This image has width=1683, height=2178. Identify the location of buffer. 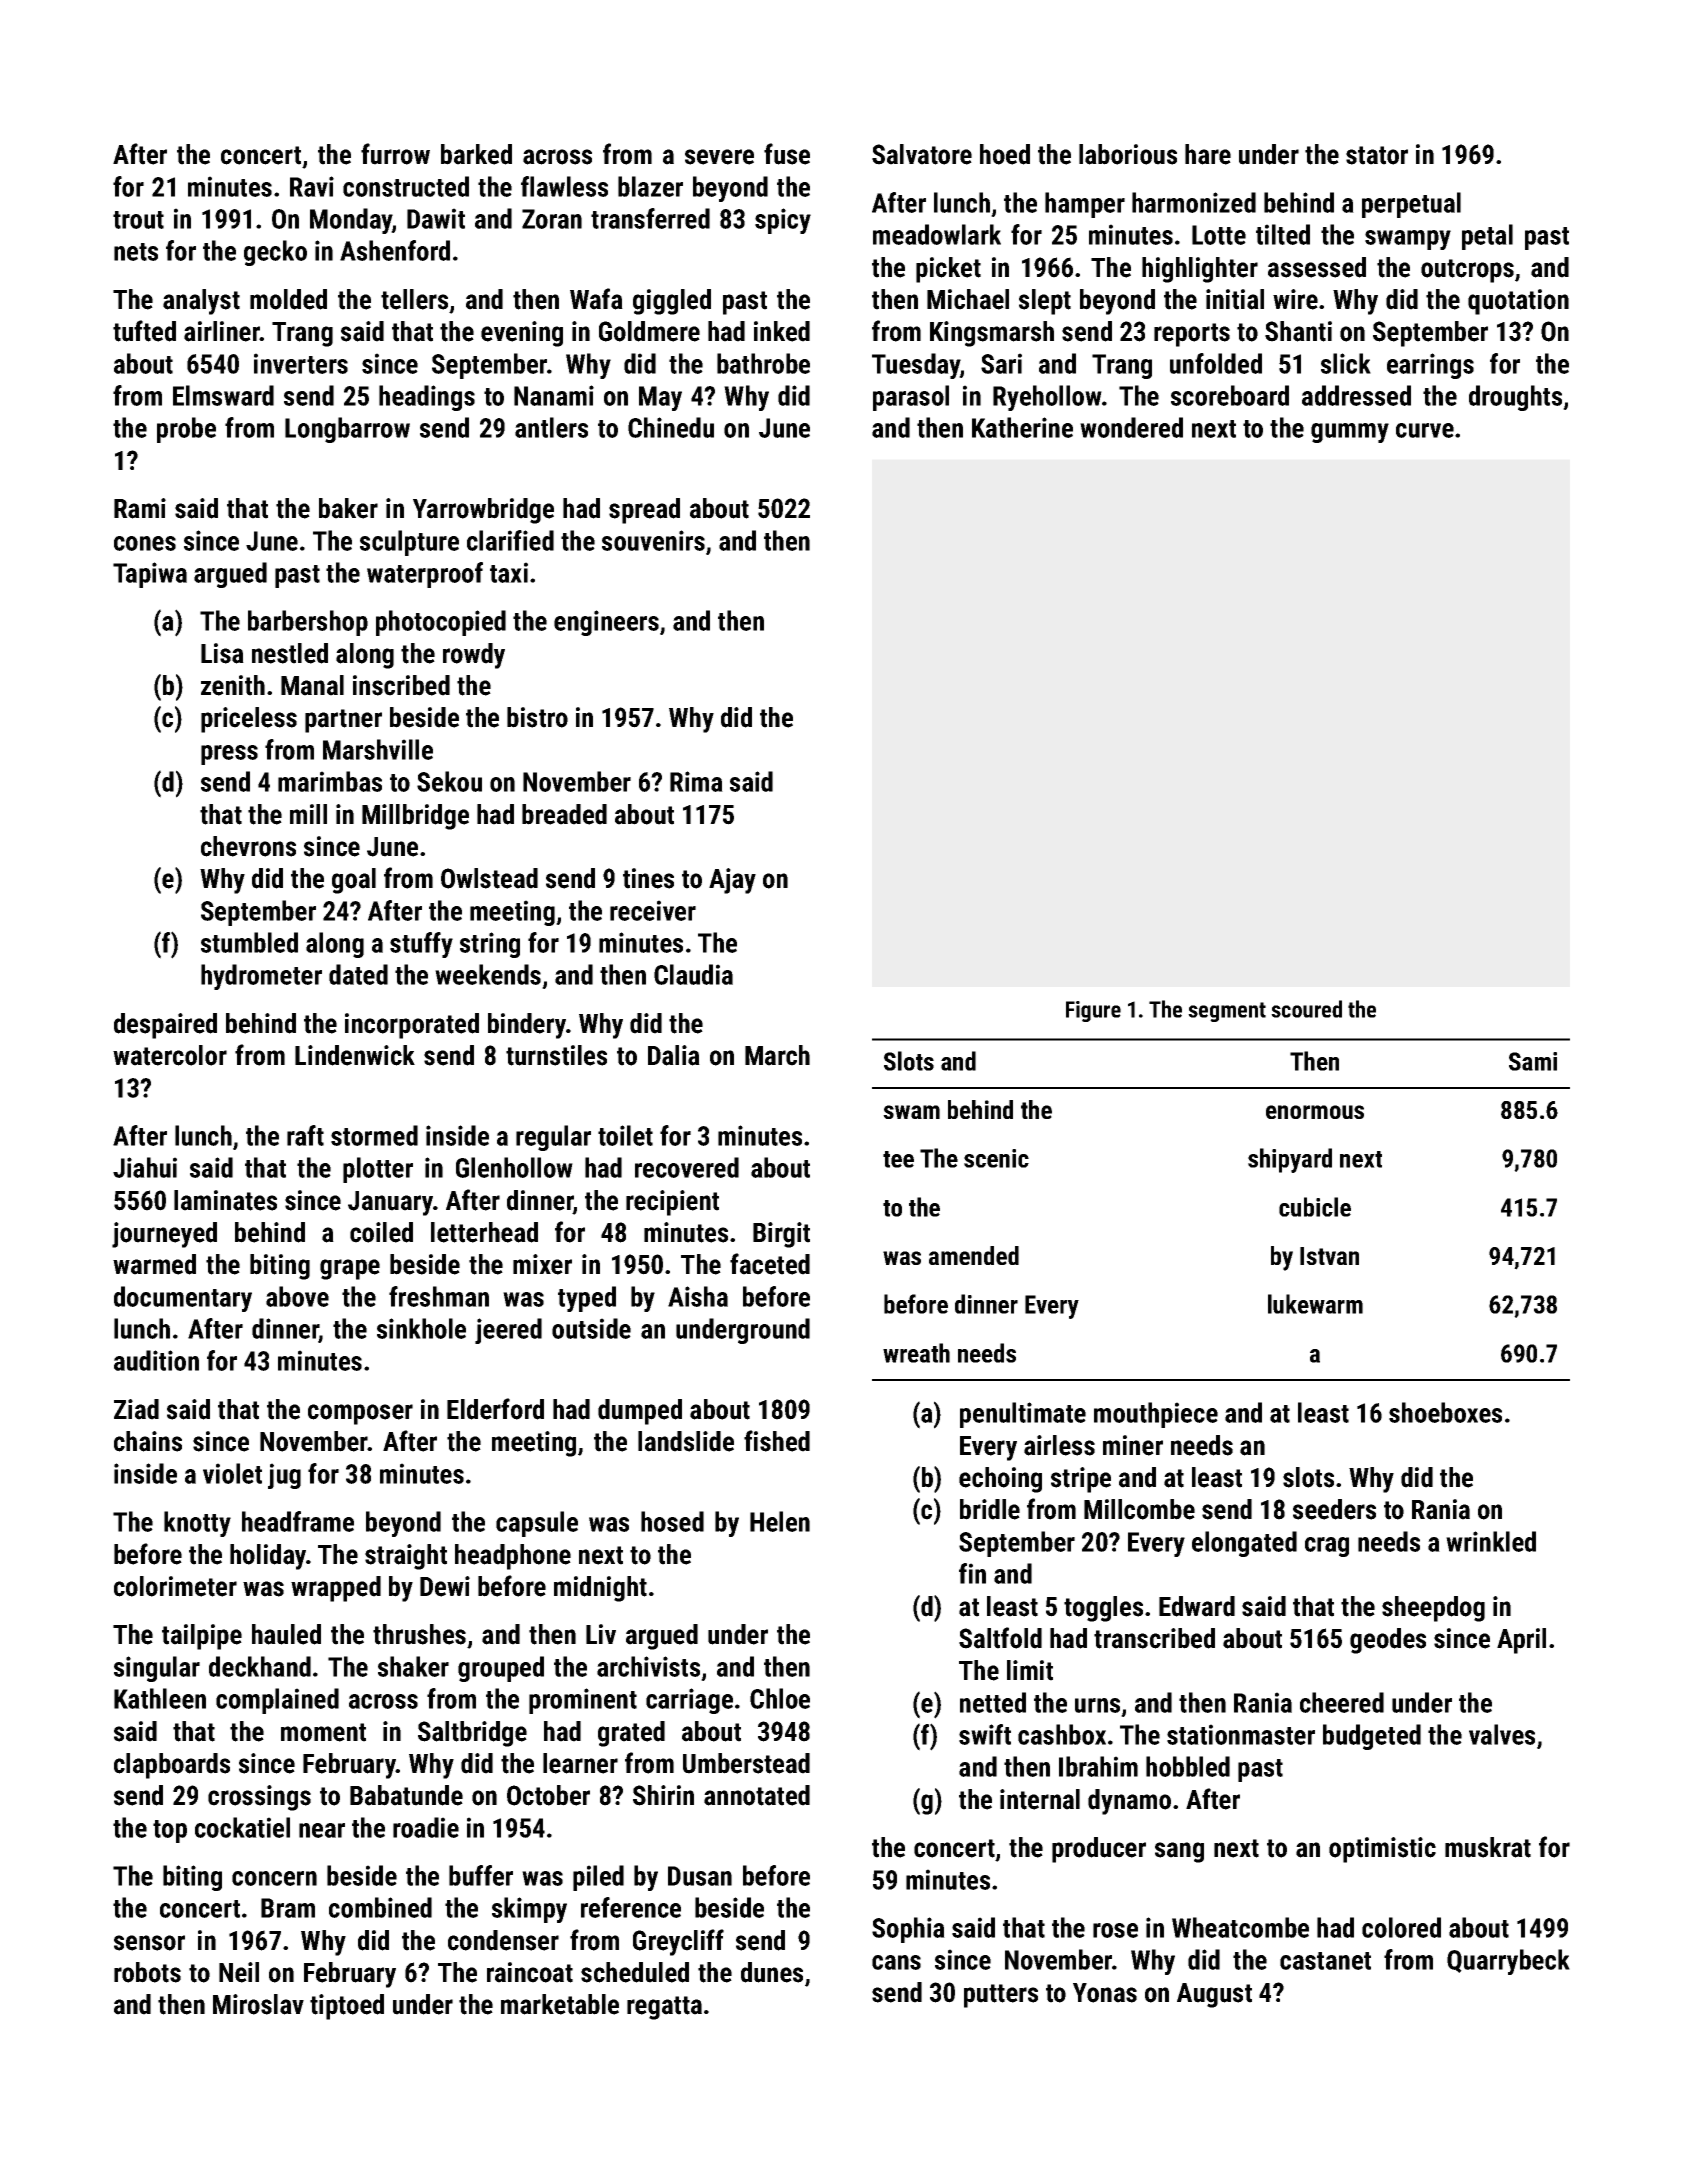
(481, 1875).
